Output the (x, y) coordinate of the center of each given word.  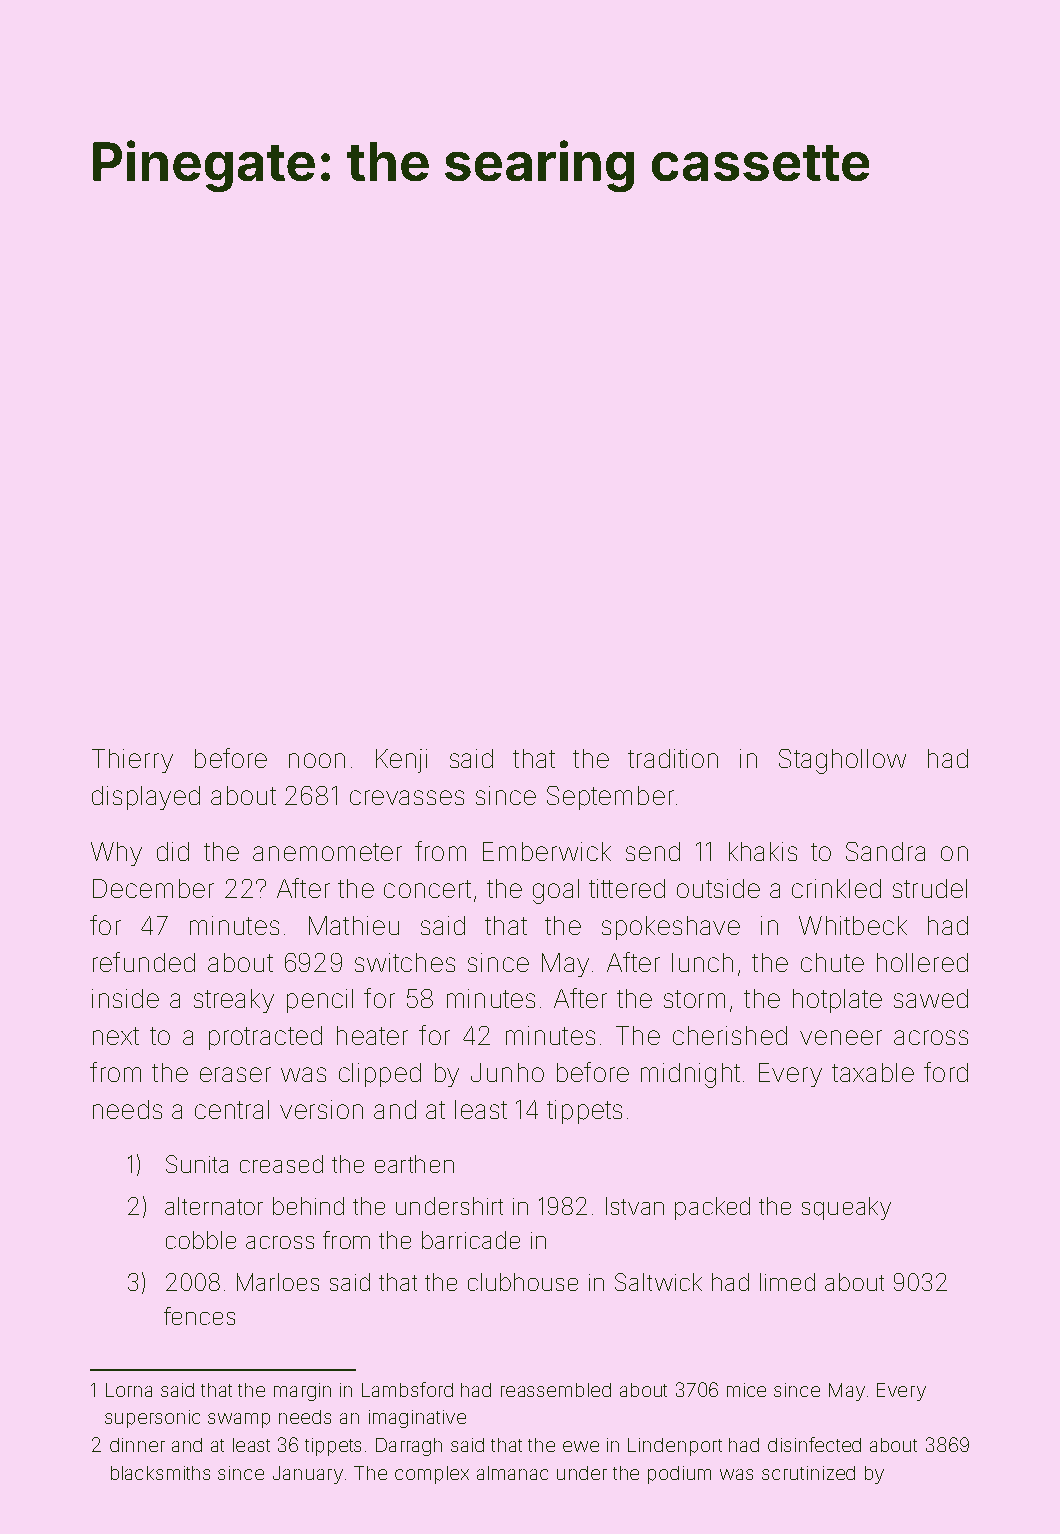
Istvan (635, 1206)
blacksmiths (160, 1473)
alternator (214, 1206)
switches (405, 962)
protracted (265, 1038)
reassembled (556, 1390)
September (610, 798)
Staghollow (842, 761)
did (173, 851)
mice (746, 1390)
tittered (627, 888)
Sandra (885, 851)
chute (832, 962)
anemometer (327, 852)
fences (199, 1316)
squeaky (846, 1208)
